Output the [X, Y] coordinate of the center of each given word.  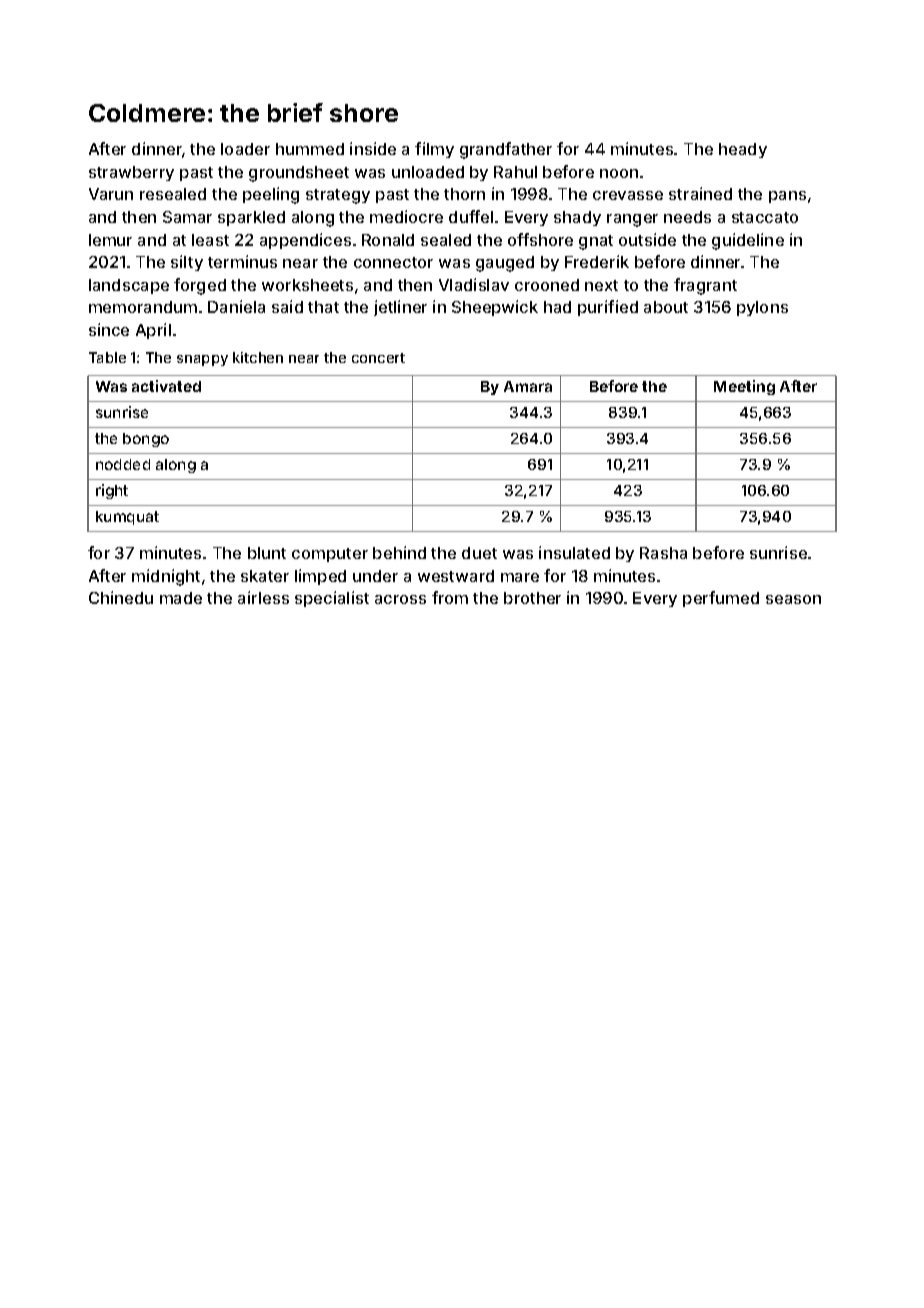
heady [743, 150]
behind [399, 552]
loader [245, 149]
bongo [146, 440]
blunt [267, 553]
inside [373, 148]
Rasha [663, 553]
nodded [123, 464]
